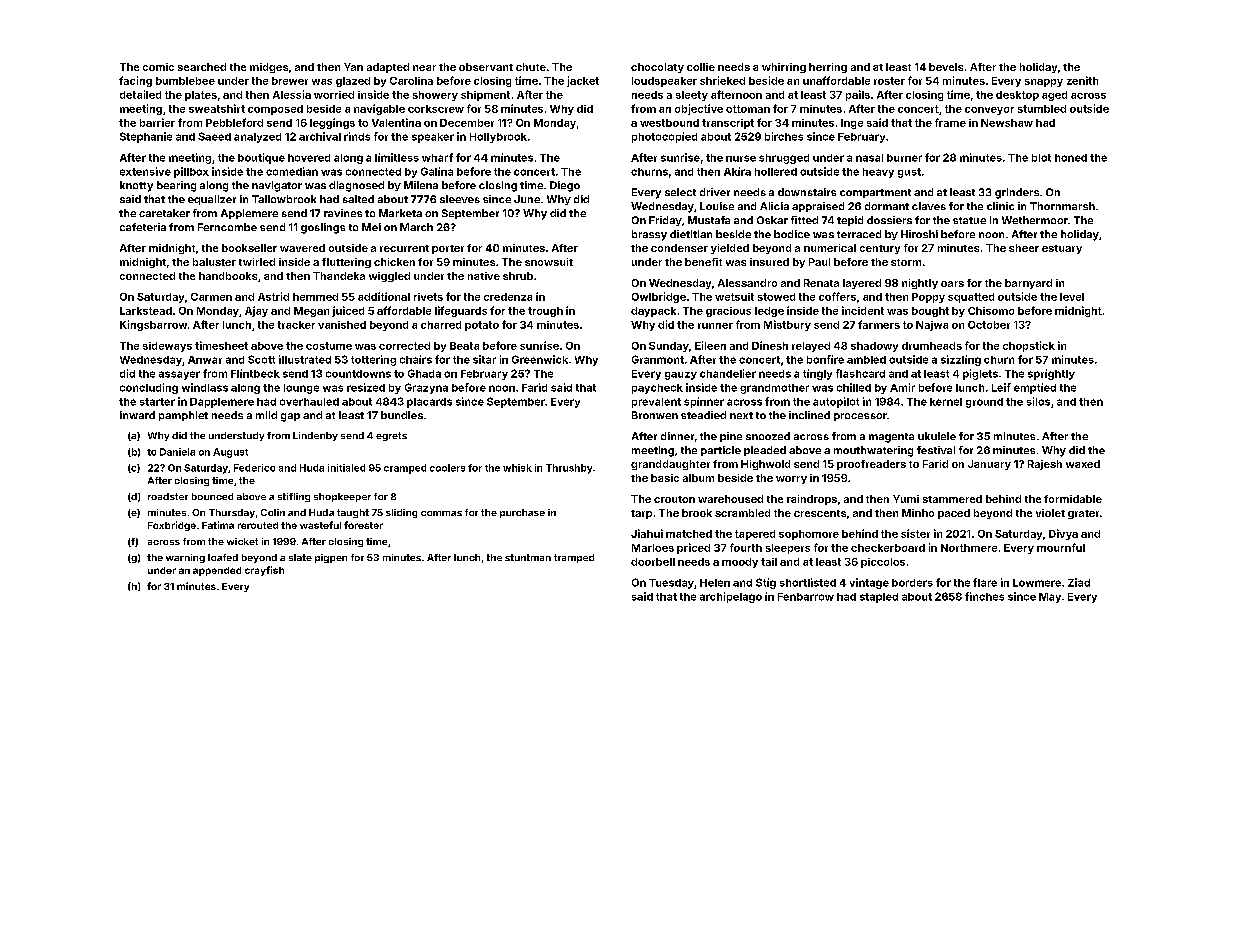  What do you see at coordinates (300, 557) in the screenshot?
I see `slate` at bounding box center [300, 557].
